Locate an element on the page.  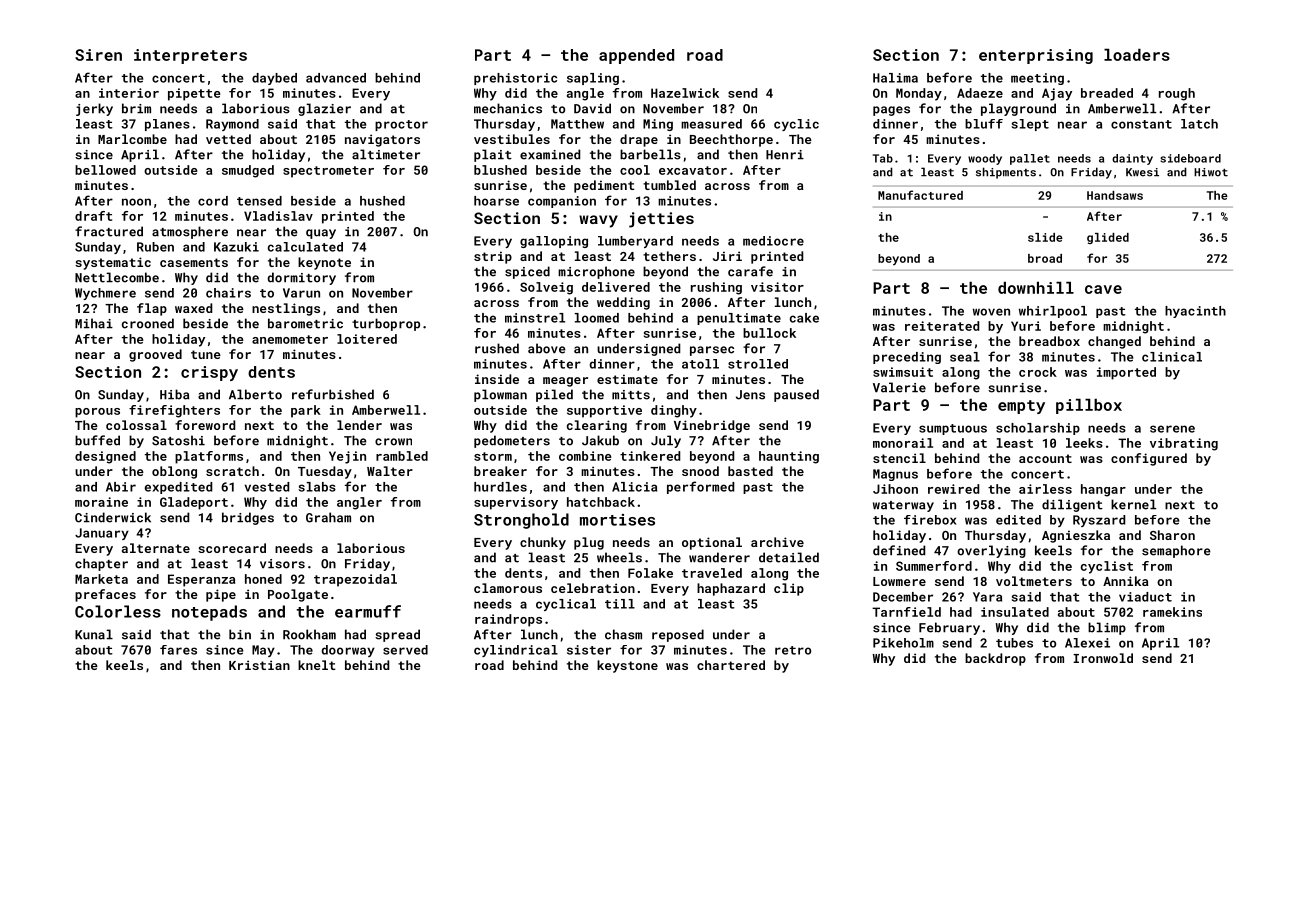
loaders is located at coordinates (1137, 55).
